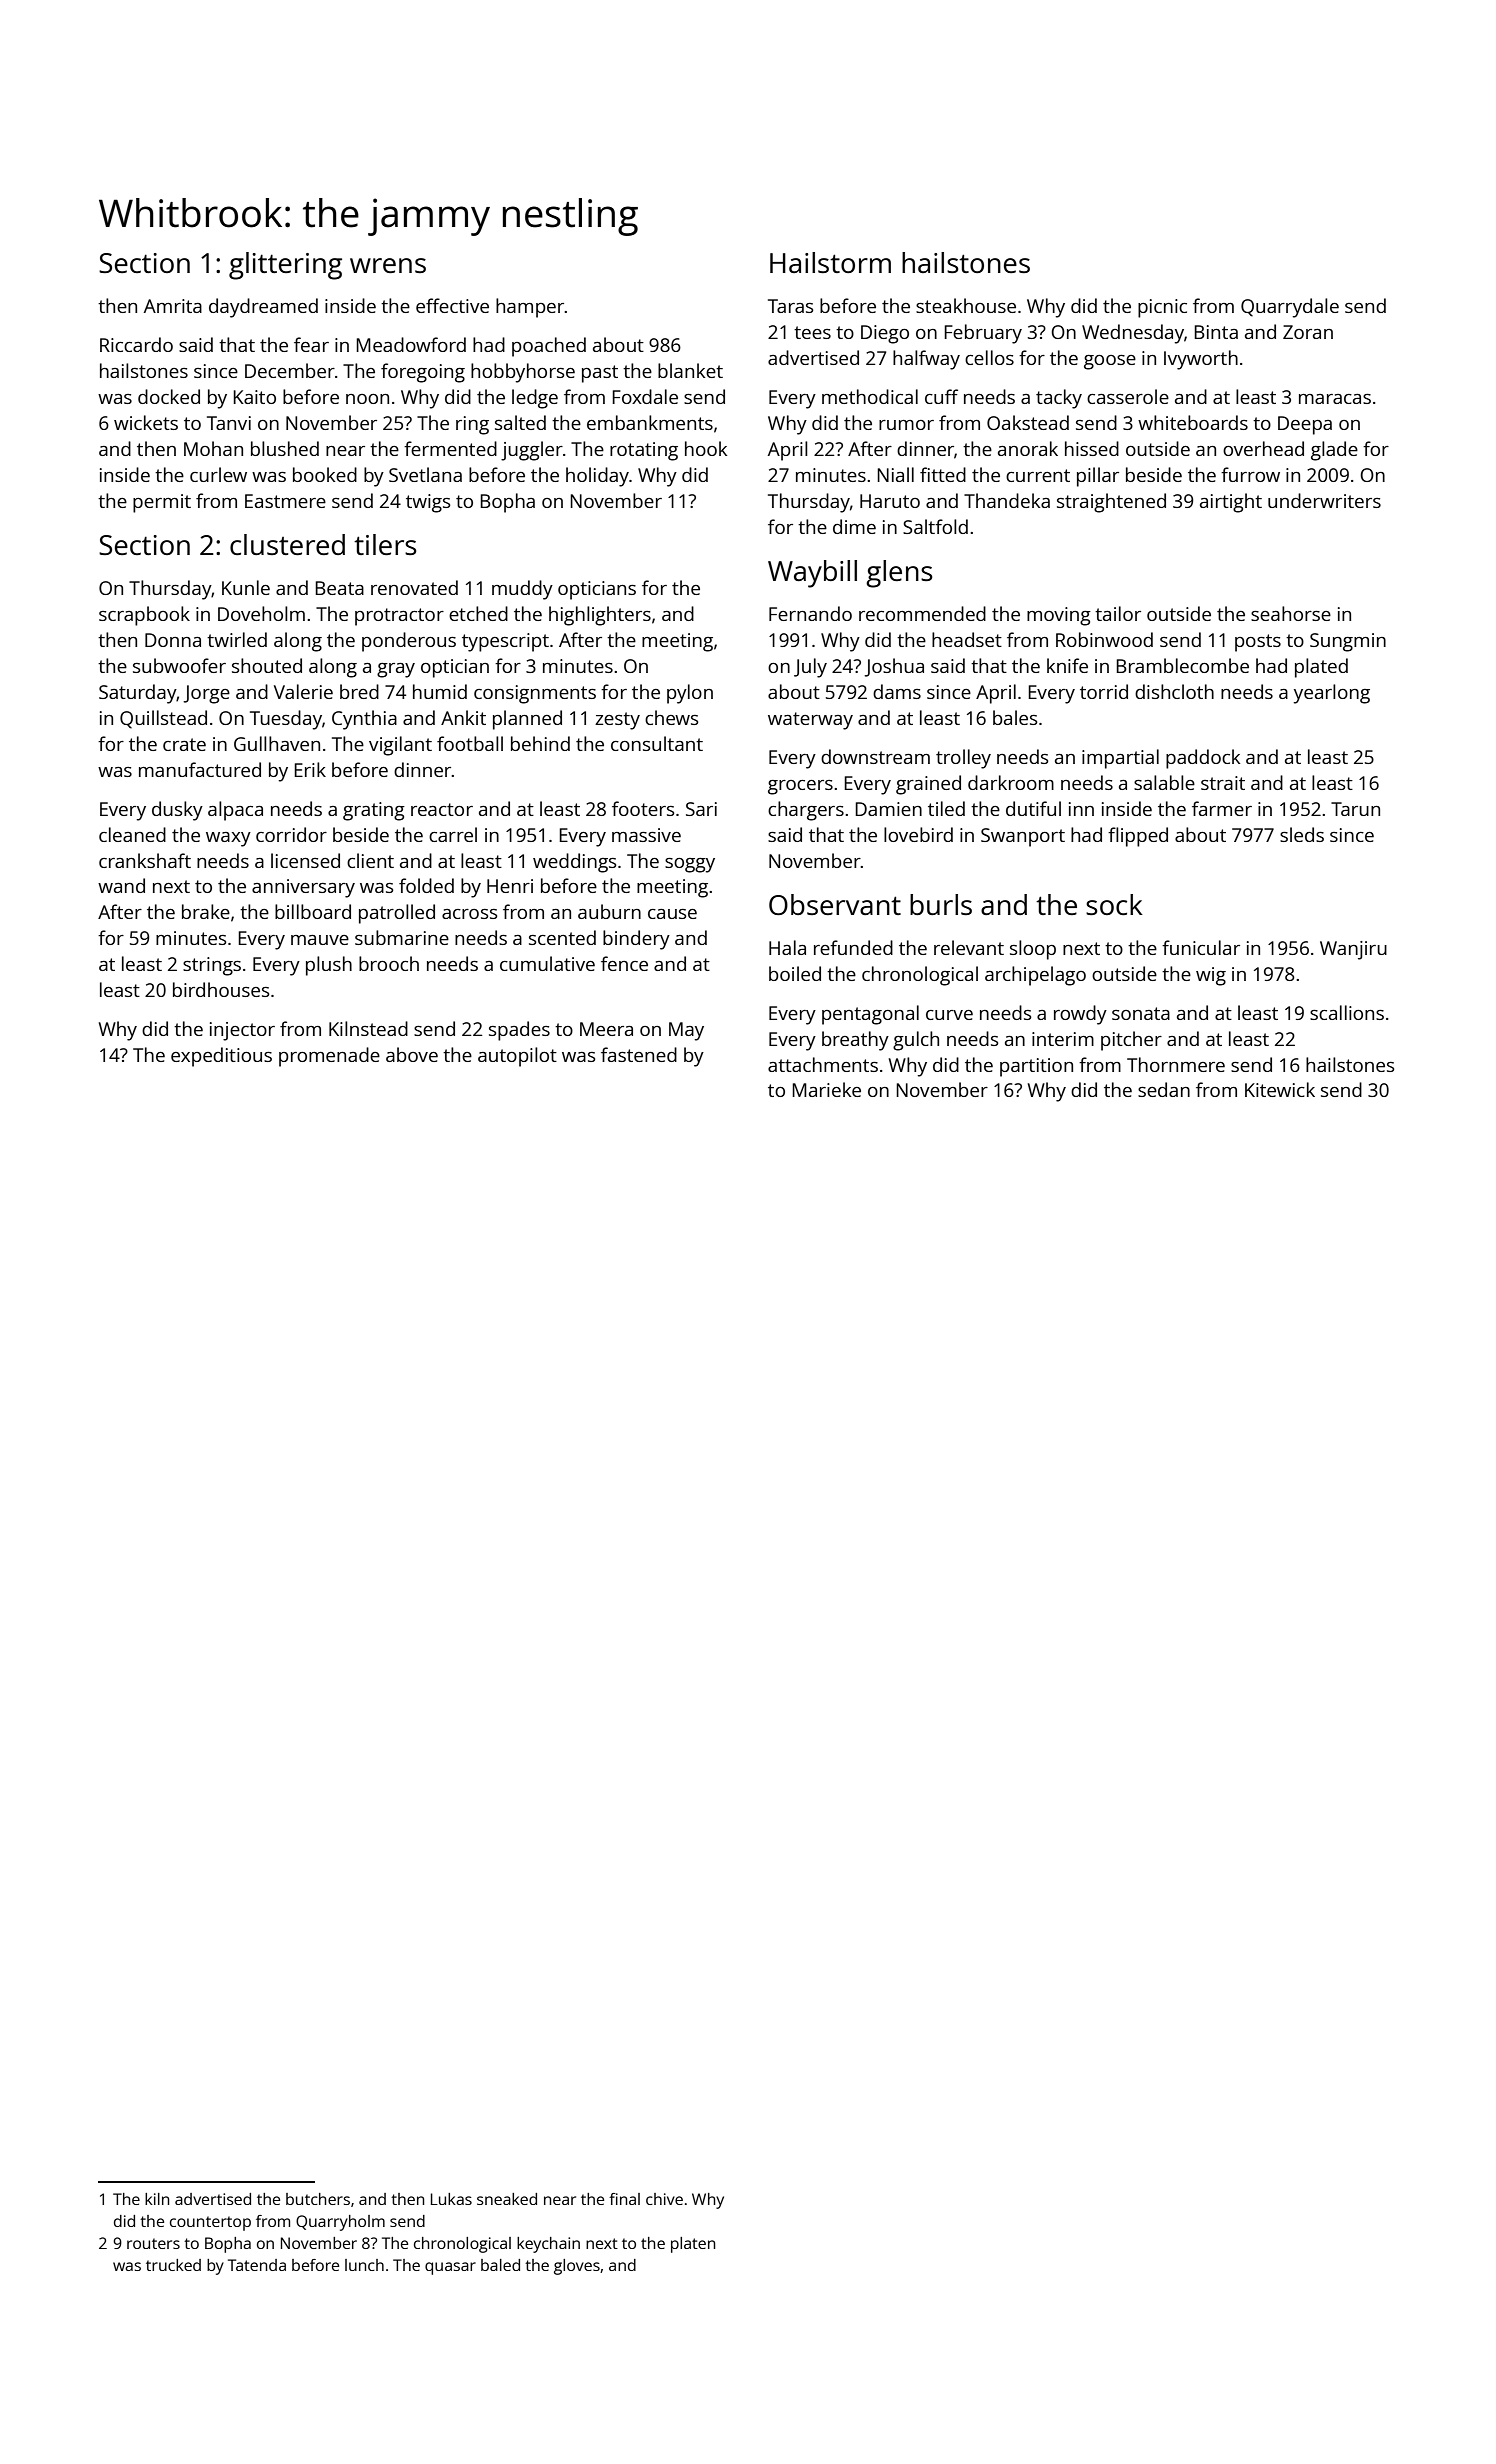  Describe the element at coordinates (664, 2199) in the image. I see `chive` at that location.
